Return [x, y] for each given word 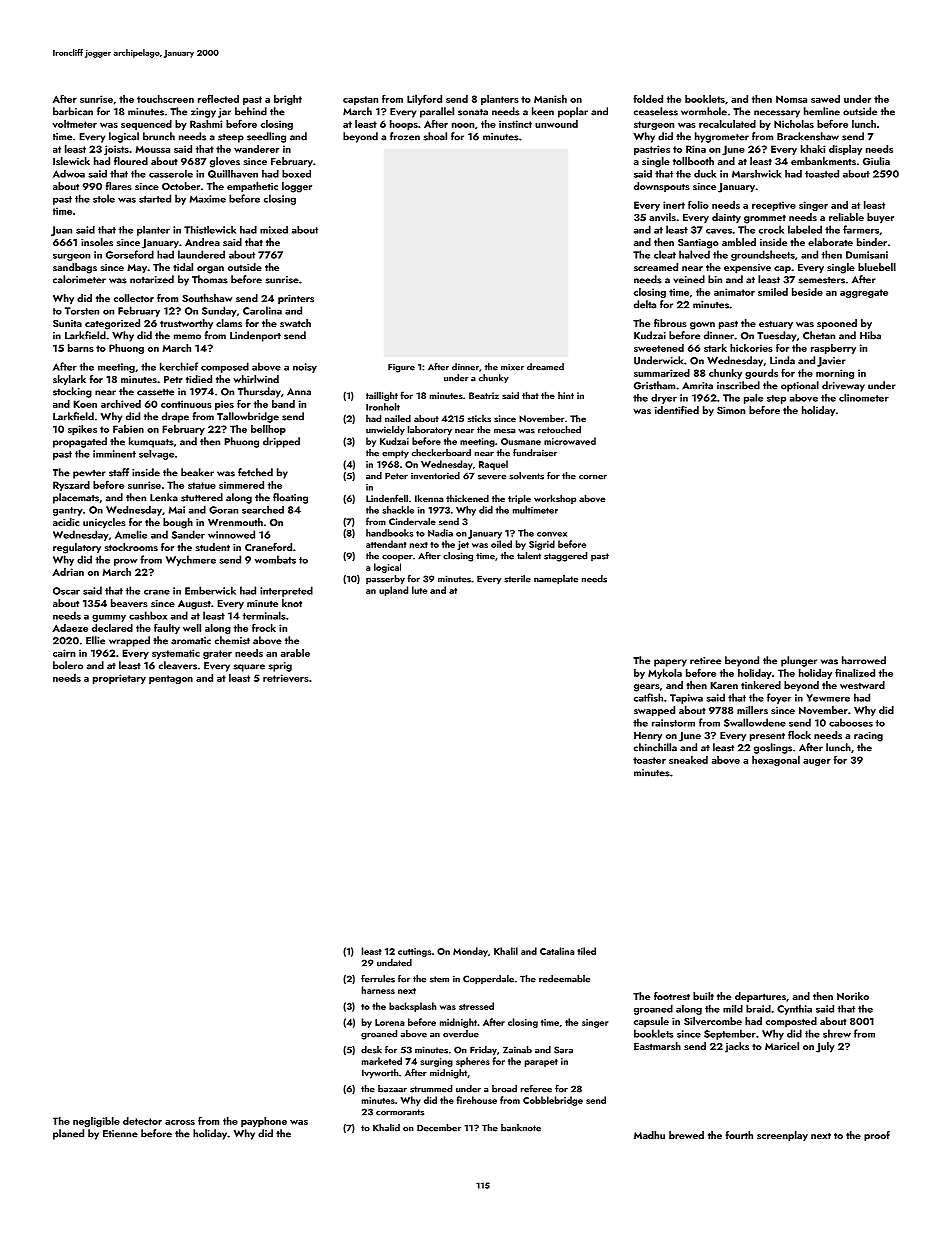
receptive [774, 206]
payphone [264, 1122]
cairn [64, 653]
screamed [656, 267]
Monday [470, 952]
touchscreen [165, 99]
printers [296, 299]
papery [670, 663]
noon [463, 125]
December [439, 1128]
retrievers [286, 678]
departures [760, 997]
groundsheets [763, 255]
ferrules [378, 979]
